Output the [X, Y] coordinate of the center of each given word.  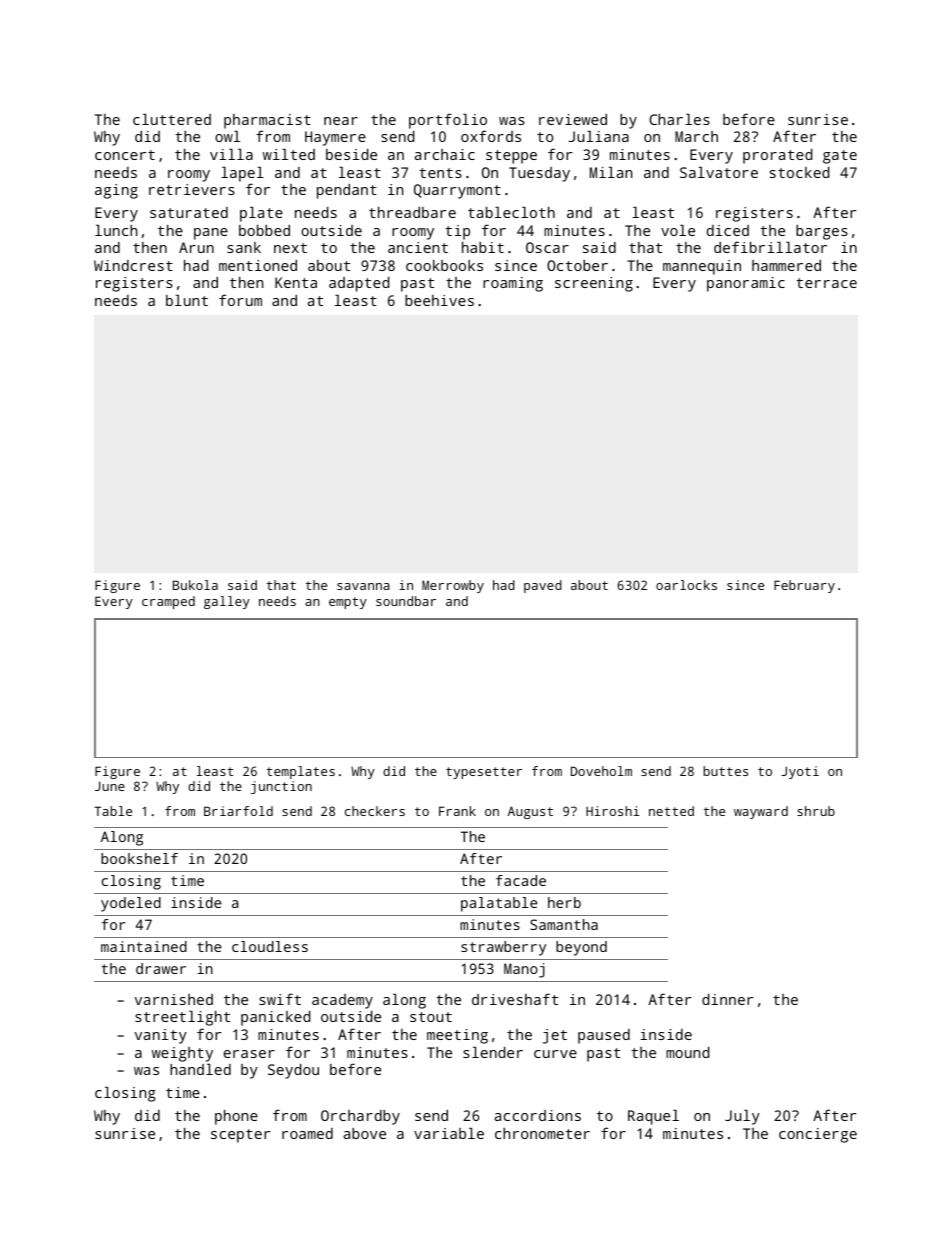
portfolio [448, 121]
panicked [275, 1018]
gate [840, 157]
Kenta [296, 282]
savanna [363, 586]
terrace [826, 283]
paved [543, 586]
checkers [375, 811]
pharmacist [267, 121]
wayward [761, 812]
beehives [439, 300]
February [804, 586]
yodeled [131, 904]
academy [342, 1001]
